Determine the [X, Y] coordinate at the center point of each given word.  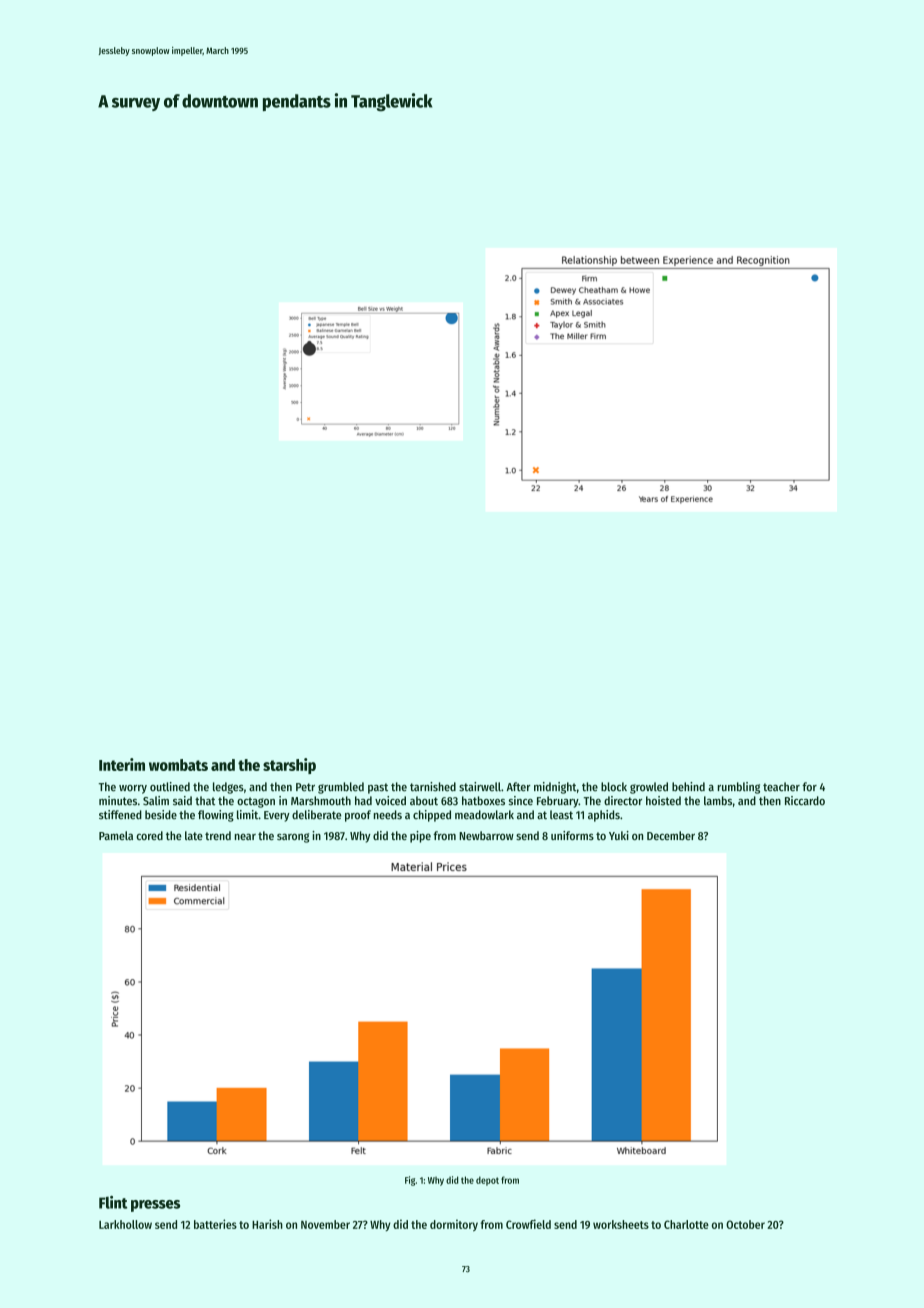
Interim [122, 764]
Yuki [619, 835]
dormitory [454, 1225]
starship [289, 766]
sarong [293, 838]
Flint [113, 1202]
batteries [215, 1224]
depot [487, 1181]
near [245, 836]
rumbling [739, 788]
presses [155, 1206]
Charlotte [686, 1224]
